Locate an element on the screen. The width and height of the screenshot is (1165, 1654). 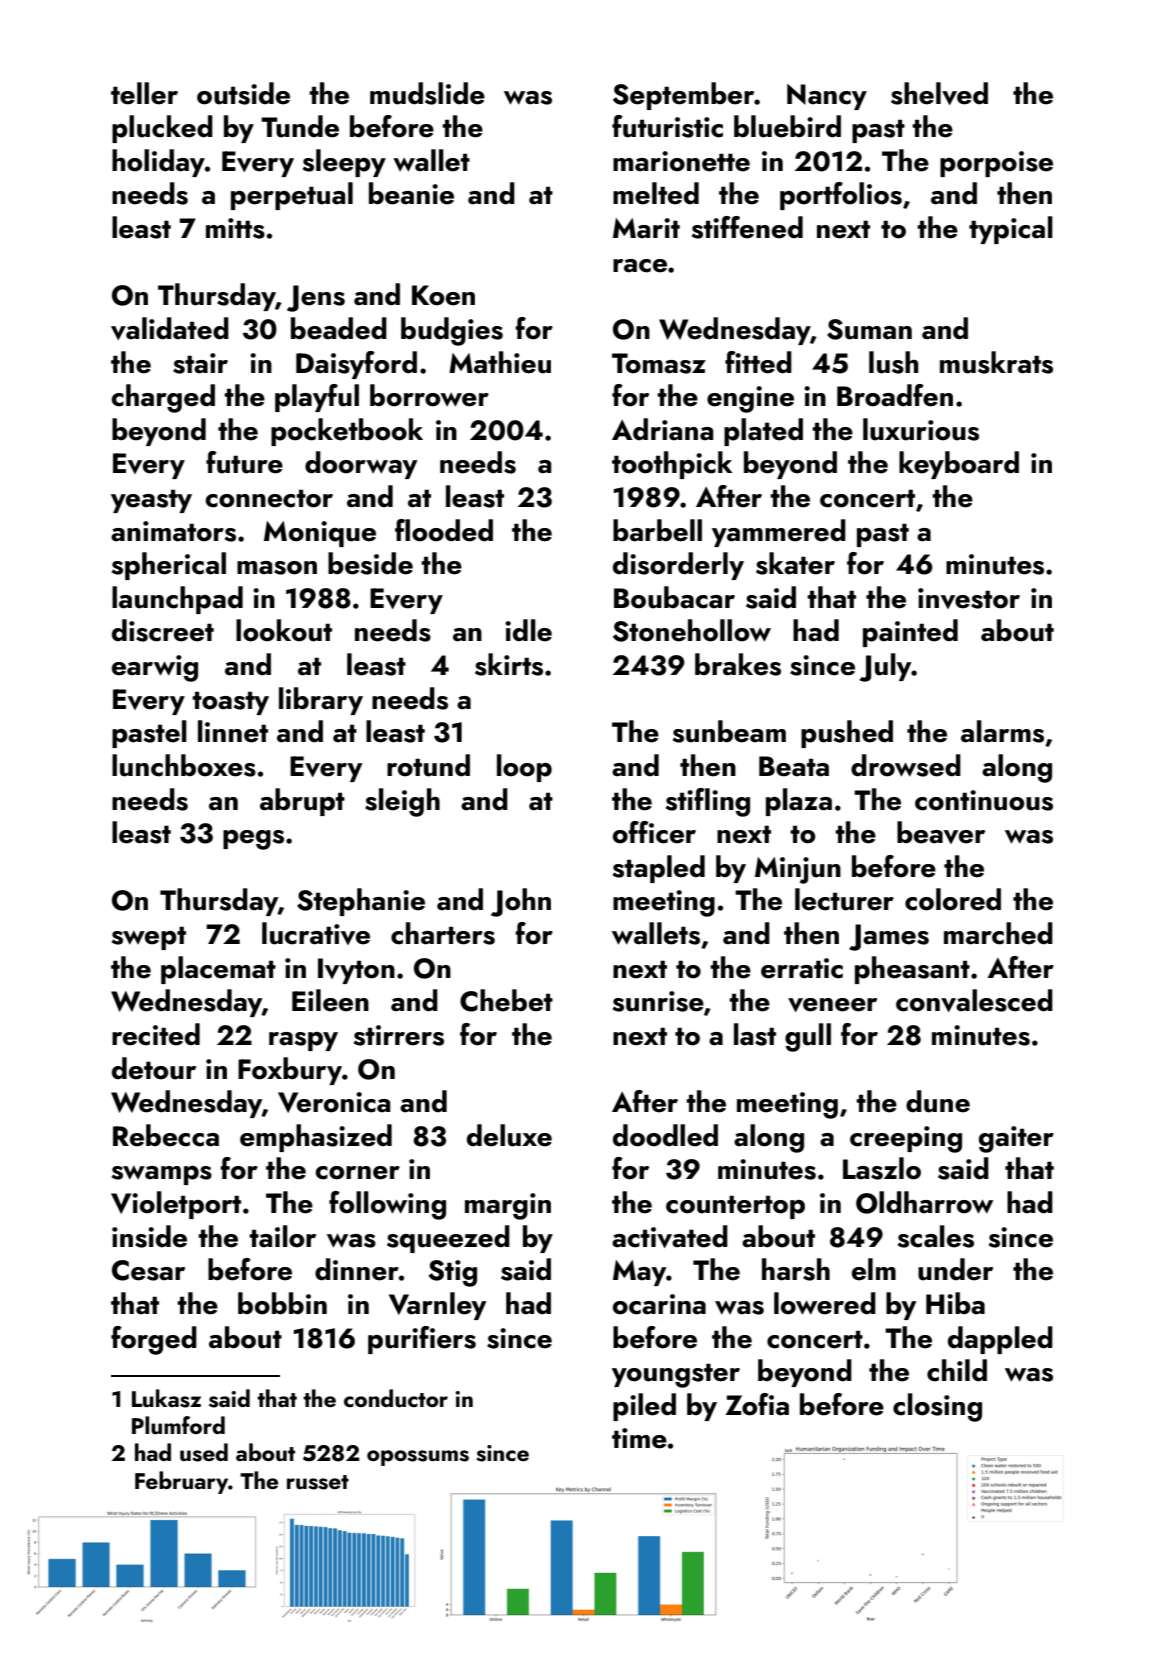
porpoise is located at coordinates (996, 164).
